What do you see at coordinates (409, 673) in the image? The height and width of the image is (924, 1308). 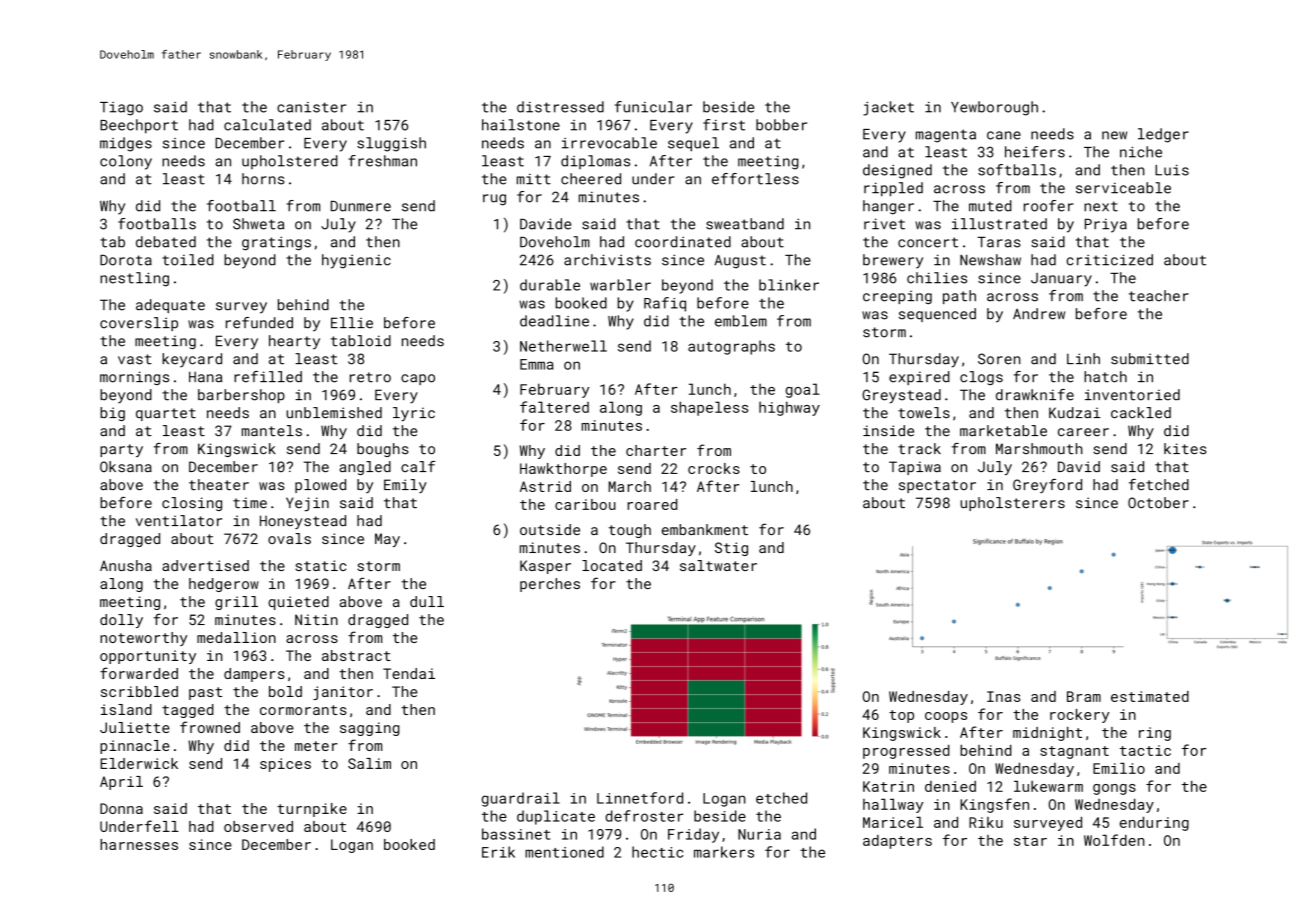 I see `Tendai` at bounding box center [409, 673].
